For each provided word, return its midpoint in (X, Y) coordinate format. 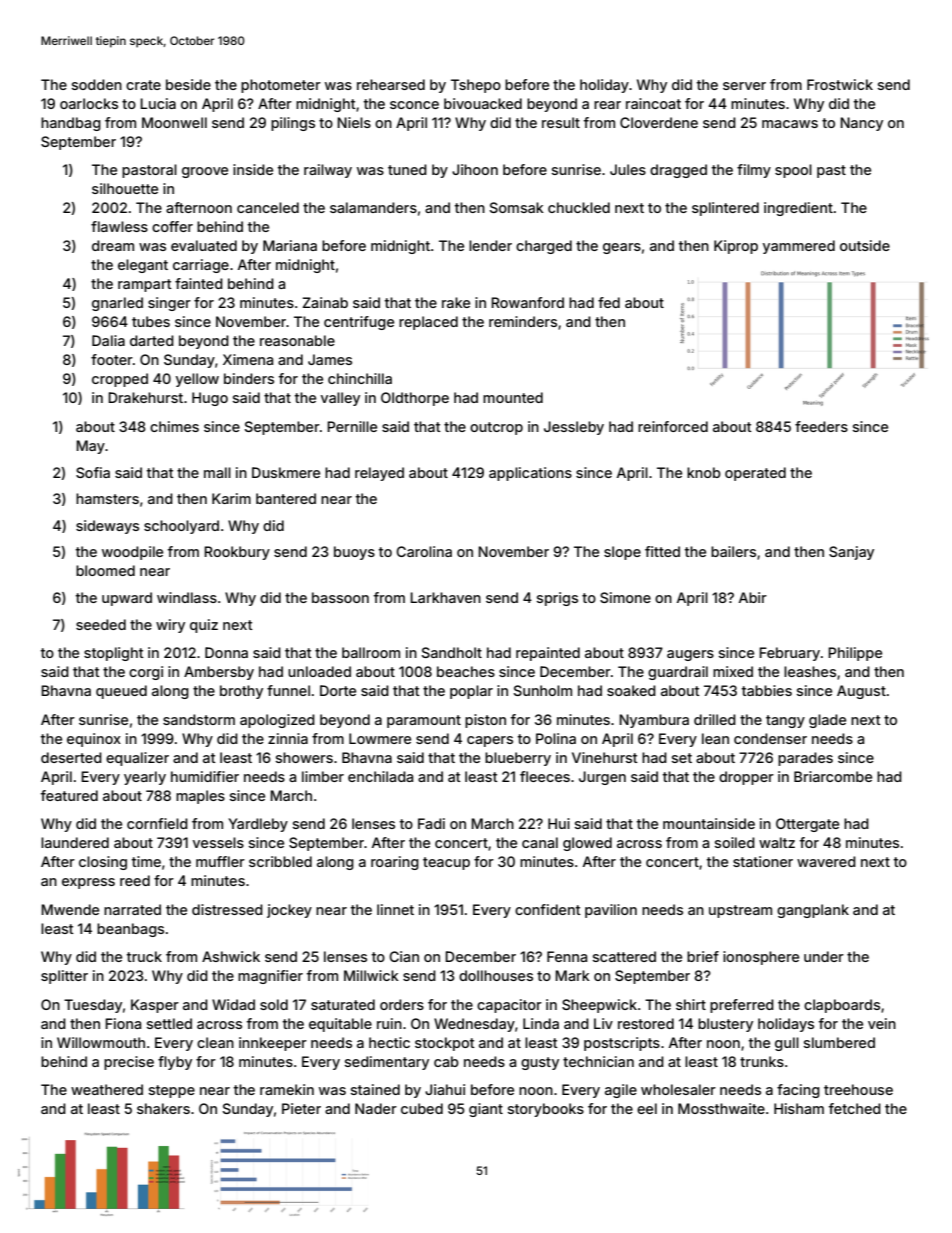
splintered (725, 209)
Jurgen (602, 778)
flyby (175, 1063)
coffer (172, 226)
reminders (523, 321)
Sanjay (851, 553)
